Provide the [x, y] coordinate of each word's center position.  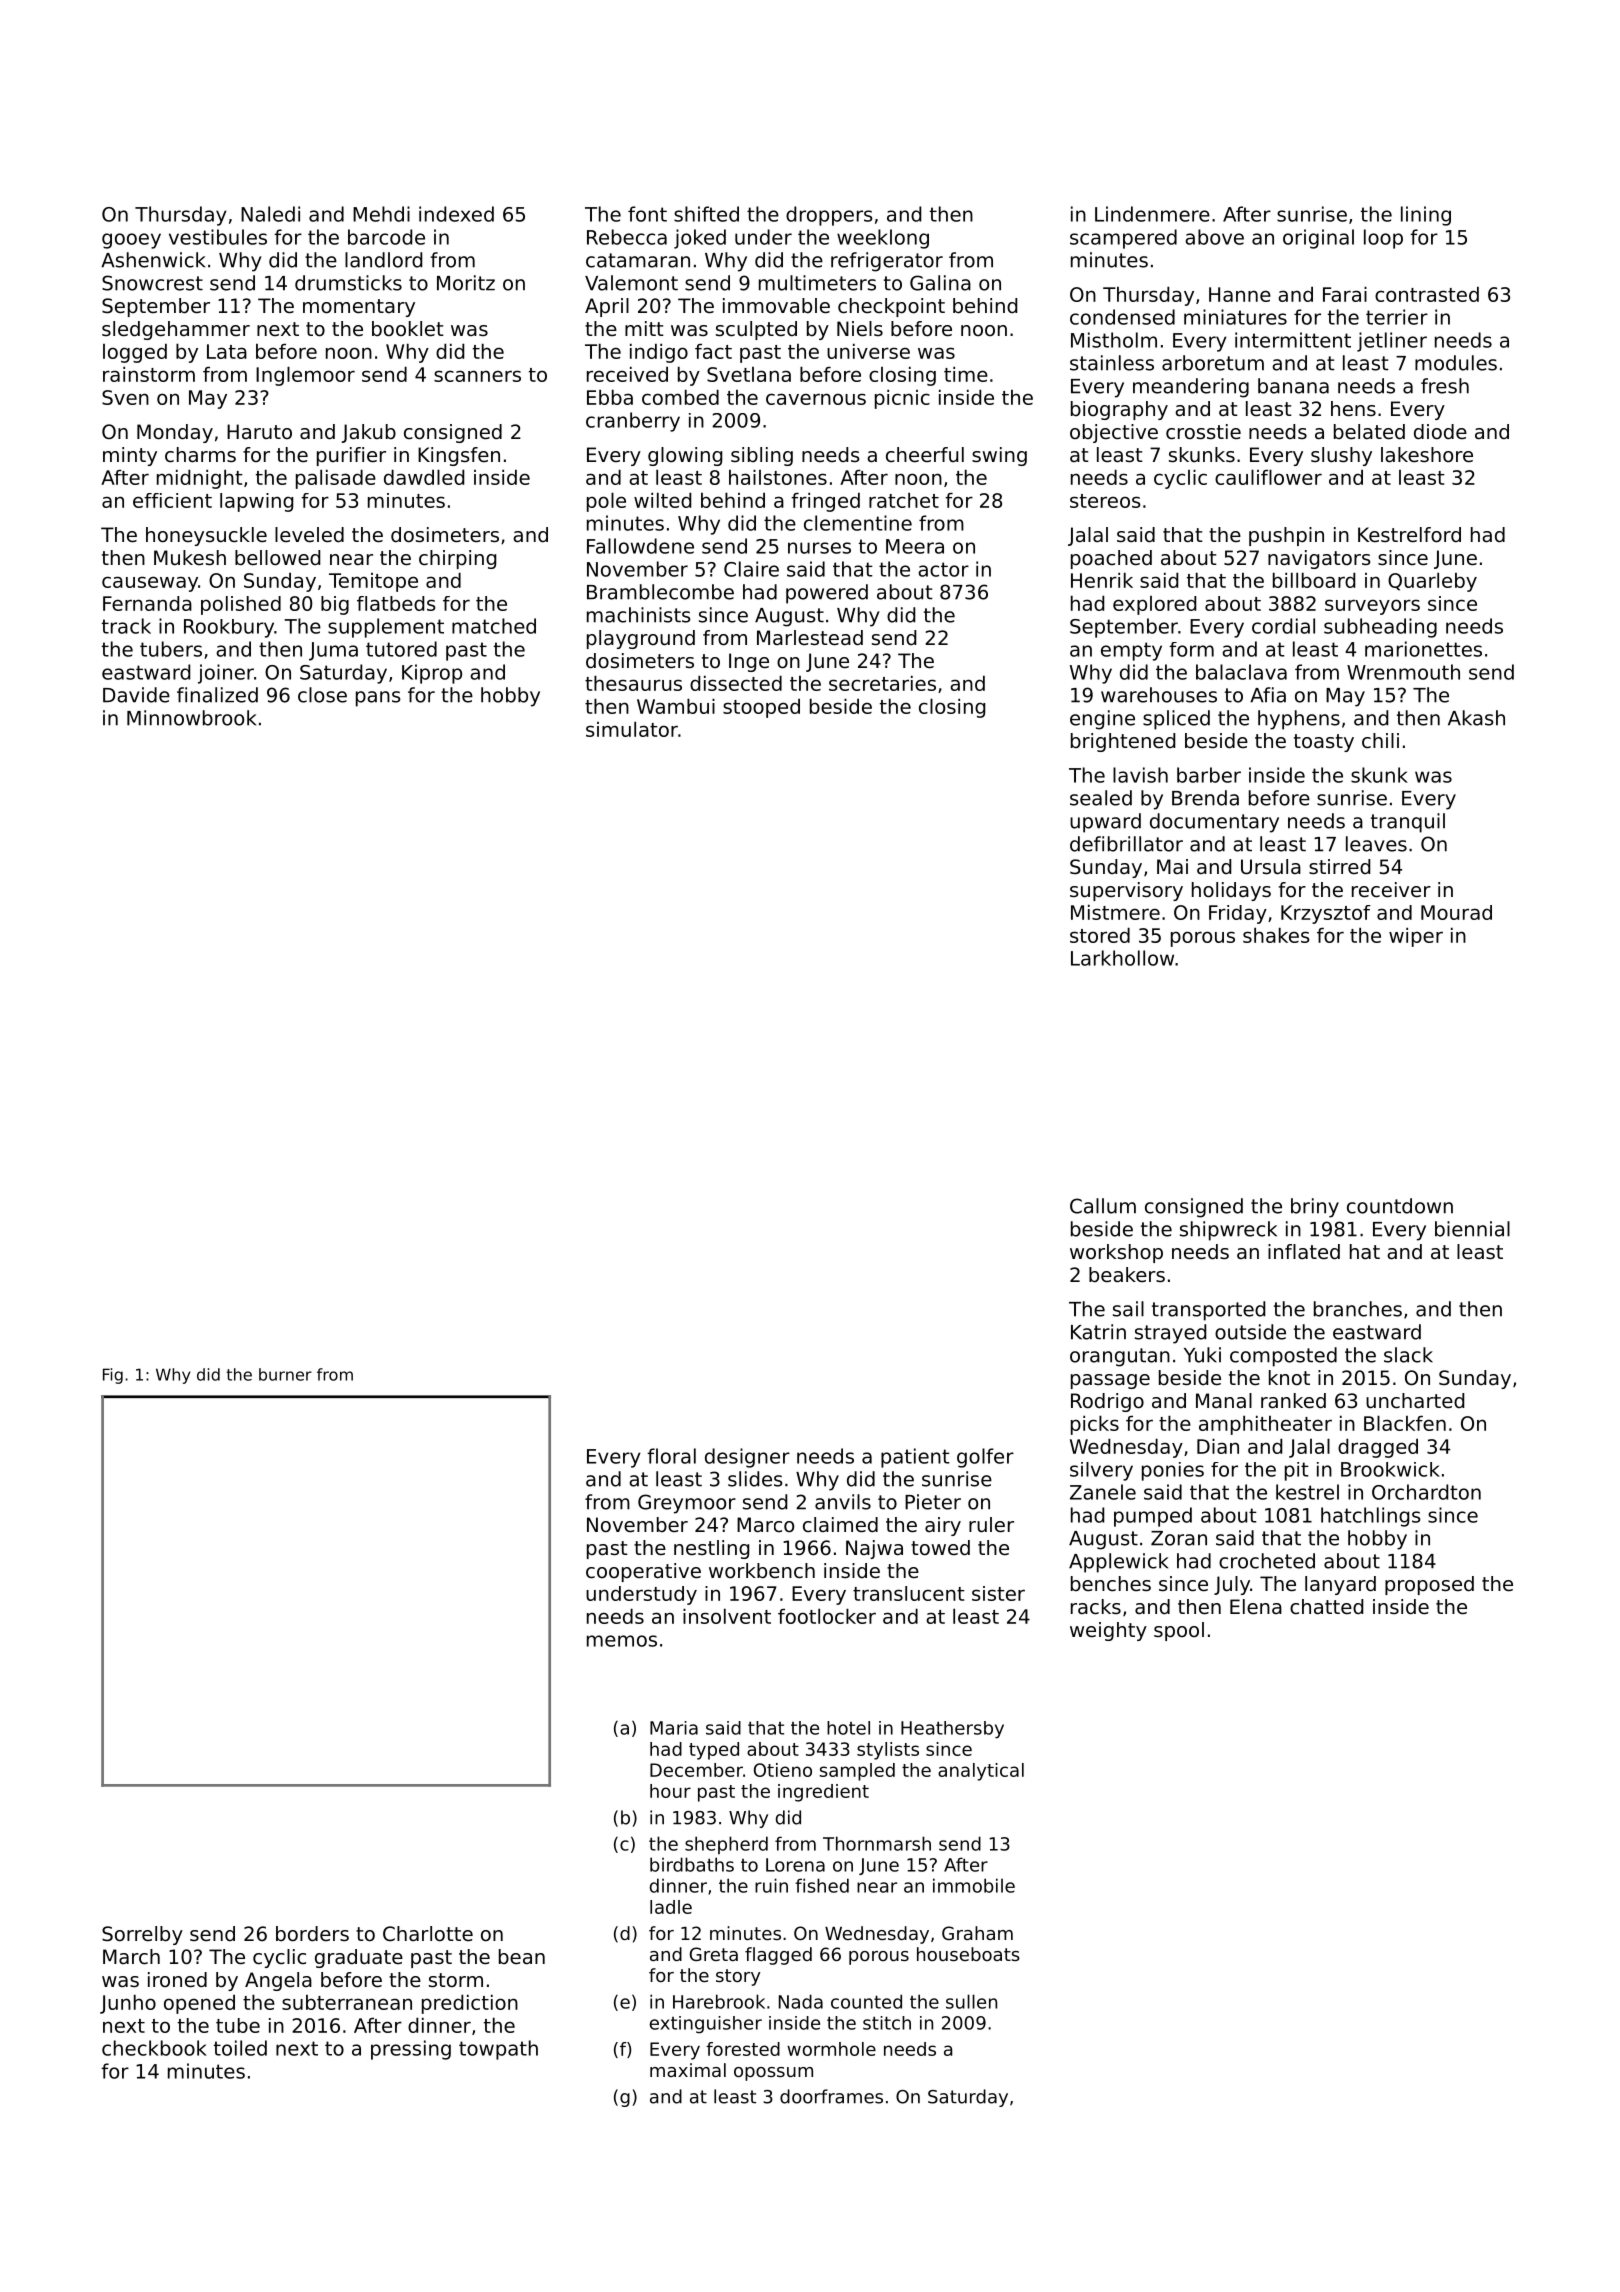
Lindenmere [1152, 214]
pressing [411, 2050]
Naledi [270, 214]
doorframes [831, 2096]
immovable [776, 306]
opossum [773, 2074]
